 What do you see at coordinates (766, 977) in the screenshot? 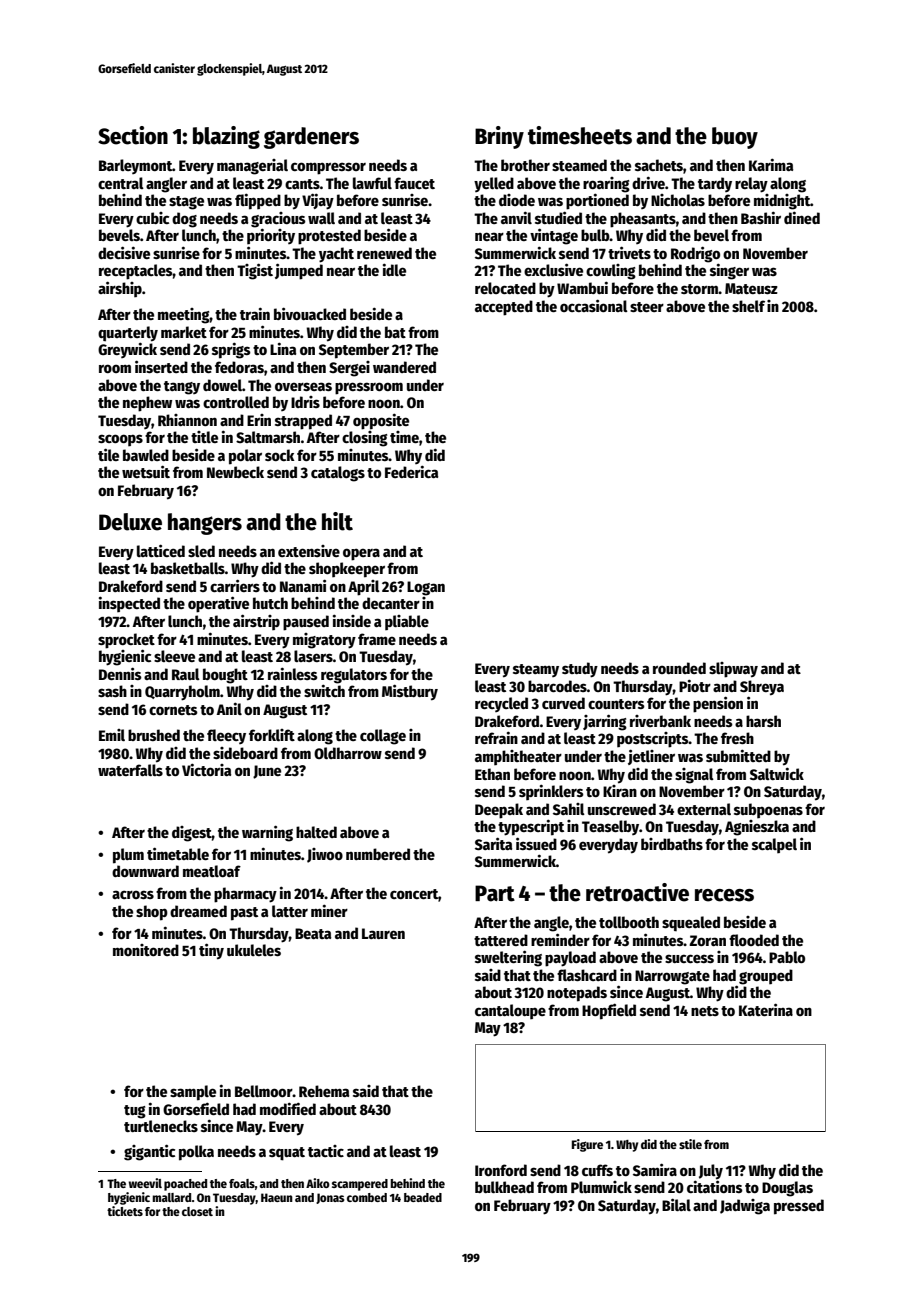
I see `grouped` at bounding box center [766, 977].
